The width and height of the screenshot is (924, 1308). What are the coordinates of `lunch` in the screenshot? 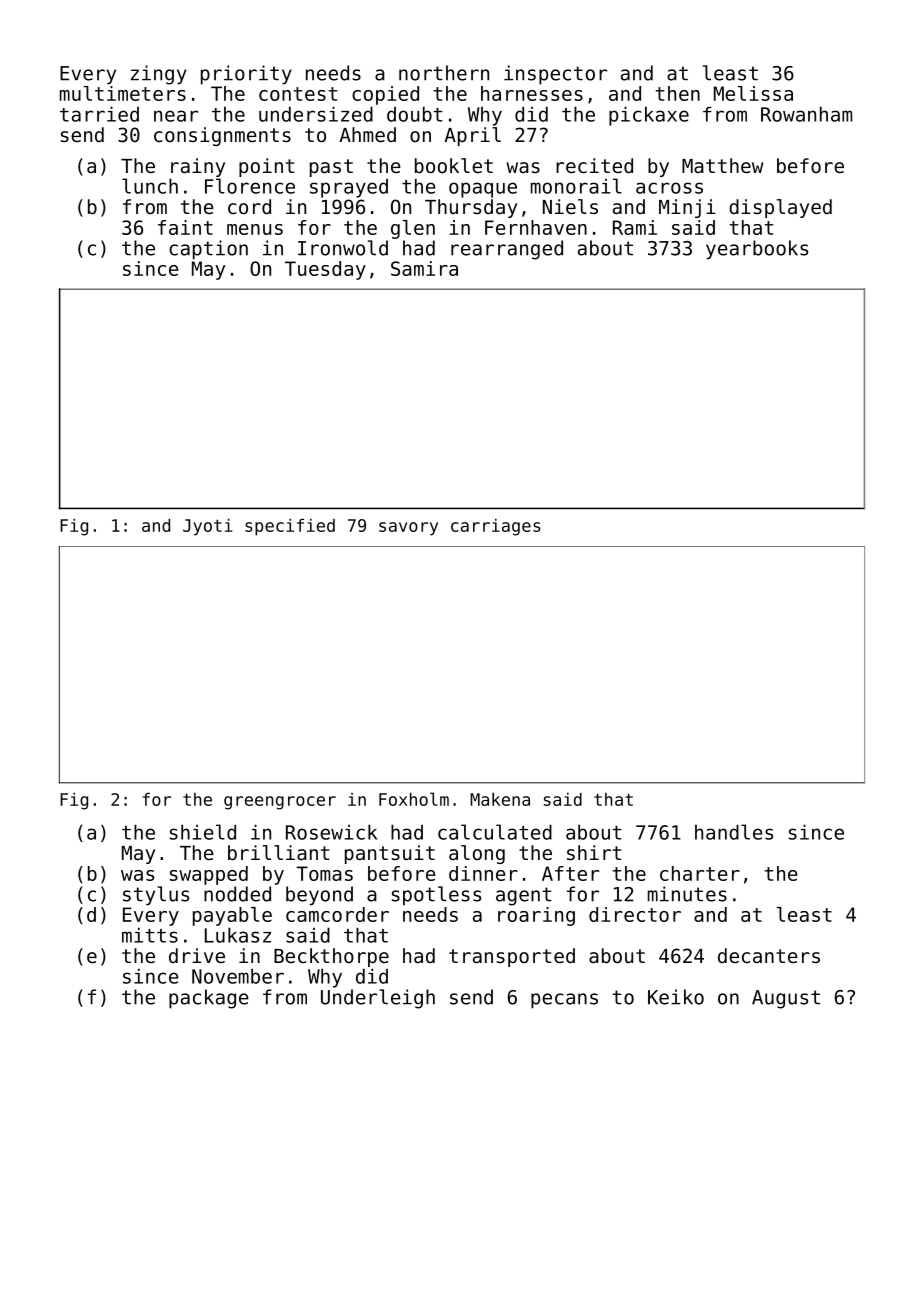 It's located at (150, 186).
